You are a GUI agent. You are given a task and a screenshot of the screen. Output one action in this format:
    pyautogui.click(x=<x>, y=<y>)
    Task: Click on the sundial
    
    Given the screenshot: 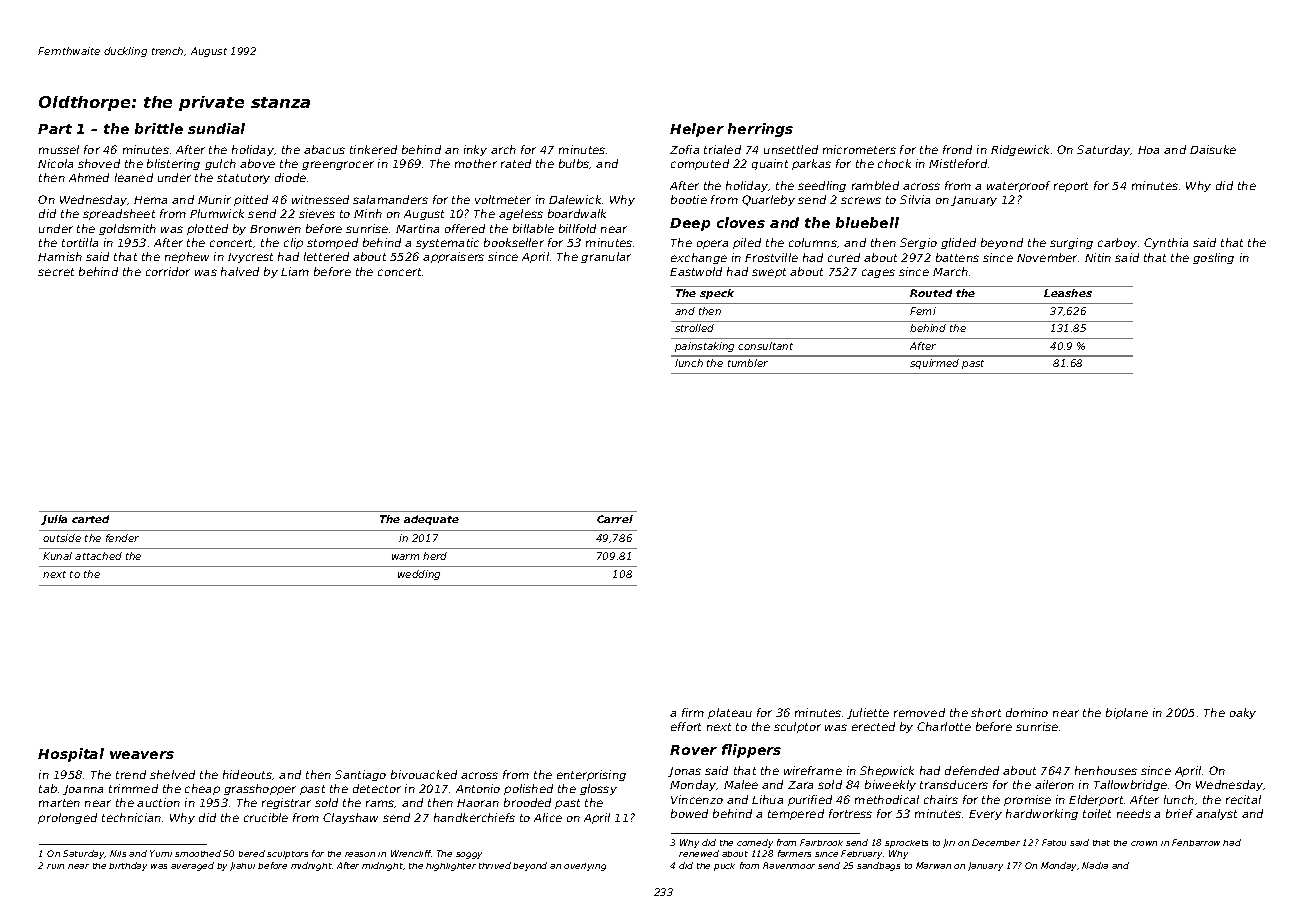 What is the action you would take?
    pyautogui.click(x=216, y=128)
